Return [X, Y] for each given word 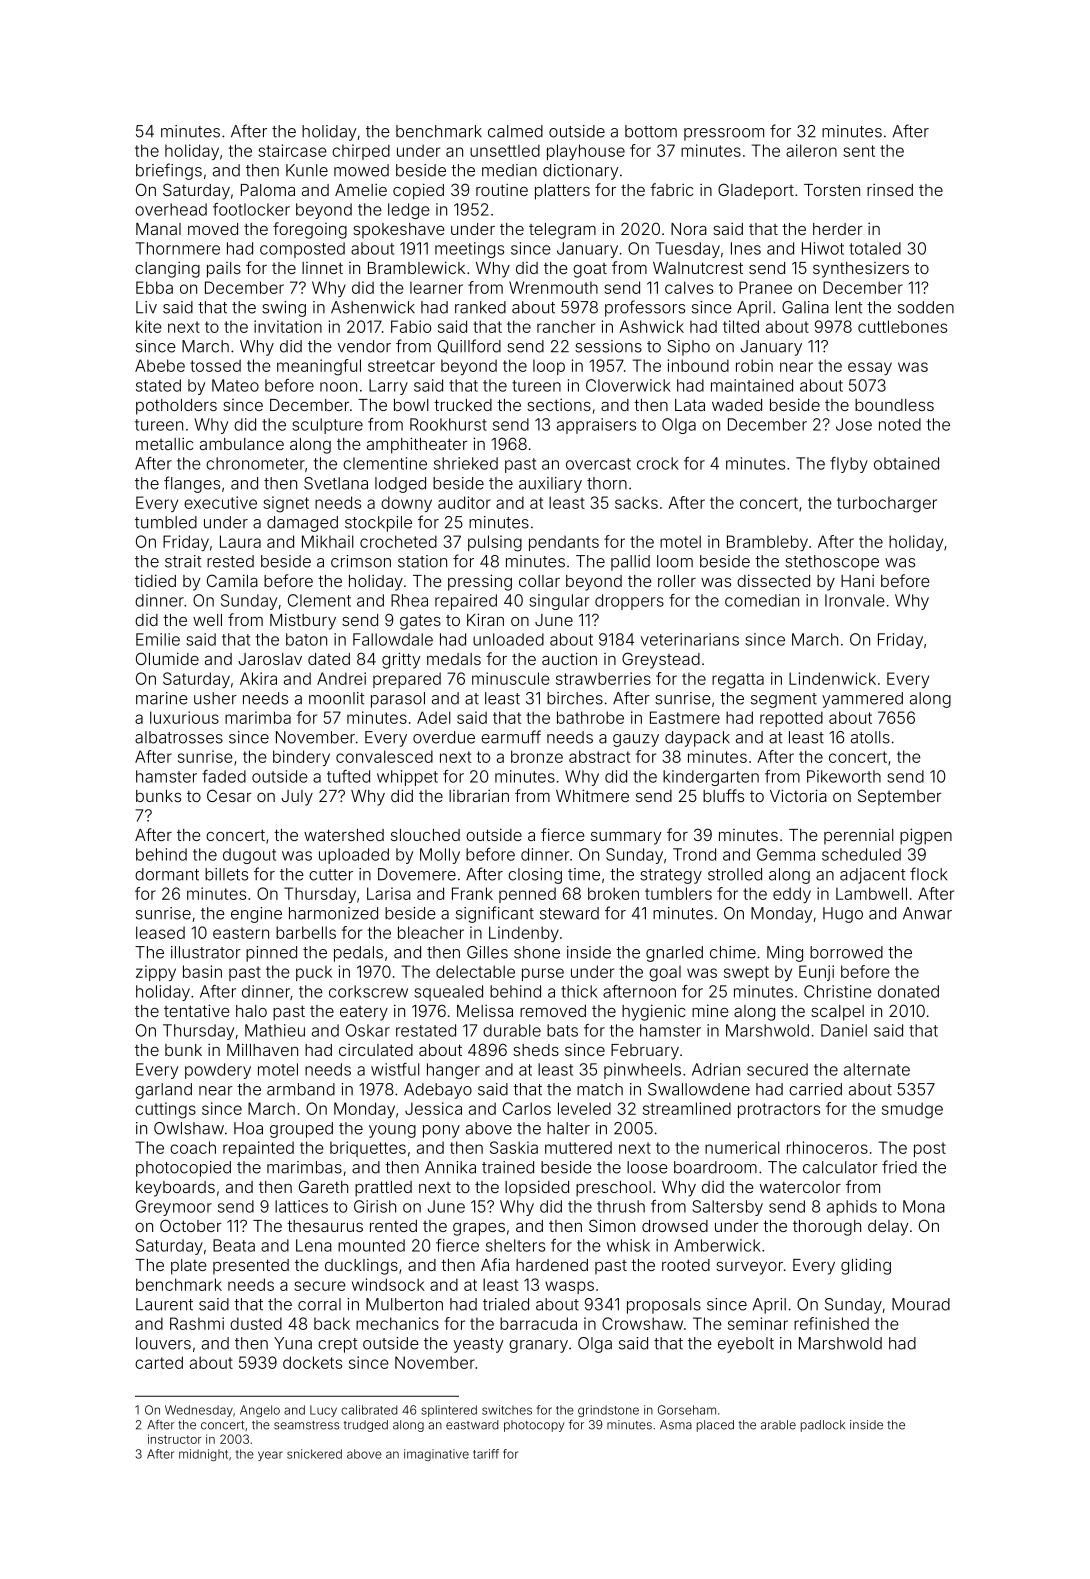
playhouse [586, 152]
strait [183, 561]
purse [543, 974]
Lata [690, 405]
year [270, 1456]
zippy [156, 973]
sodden [926, 307]
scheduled [861, 854]
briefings [169, 171]
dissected [773, 580]
